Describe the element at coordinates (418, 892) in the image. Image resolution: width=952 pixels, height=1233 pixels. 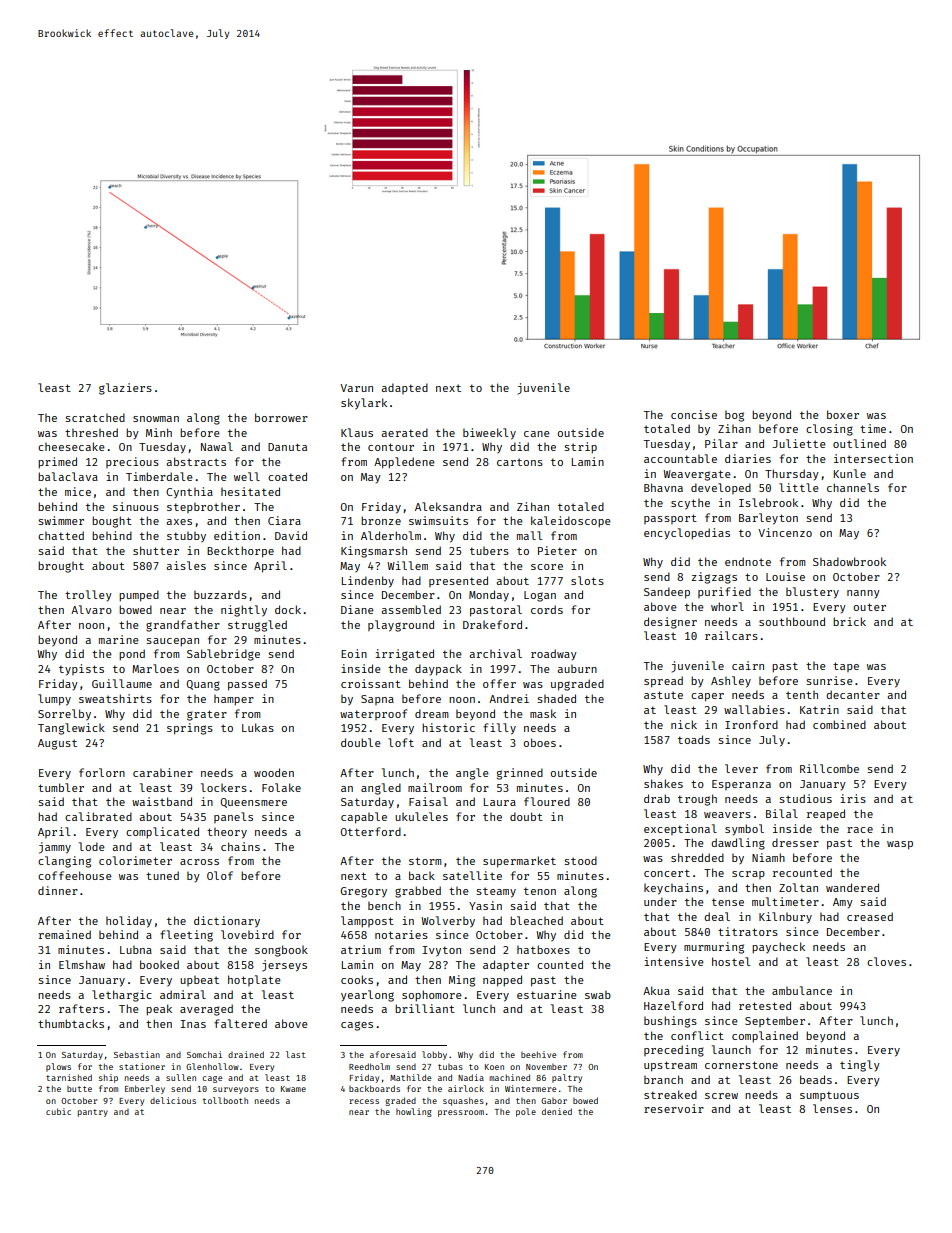
I see `grabbed` at that location.
